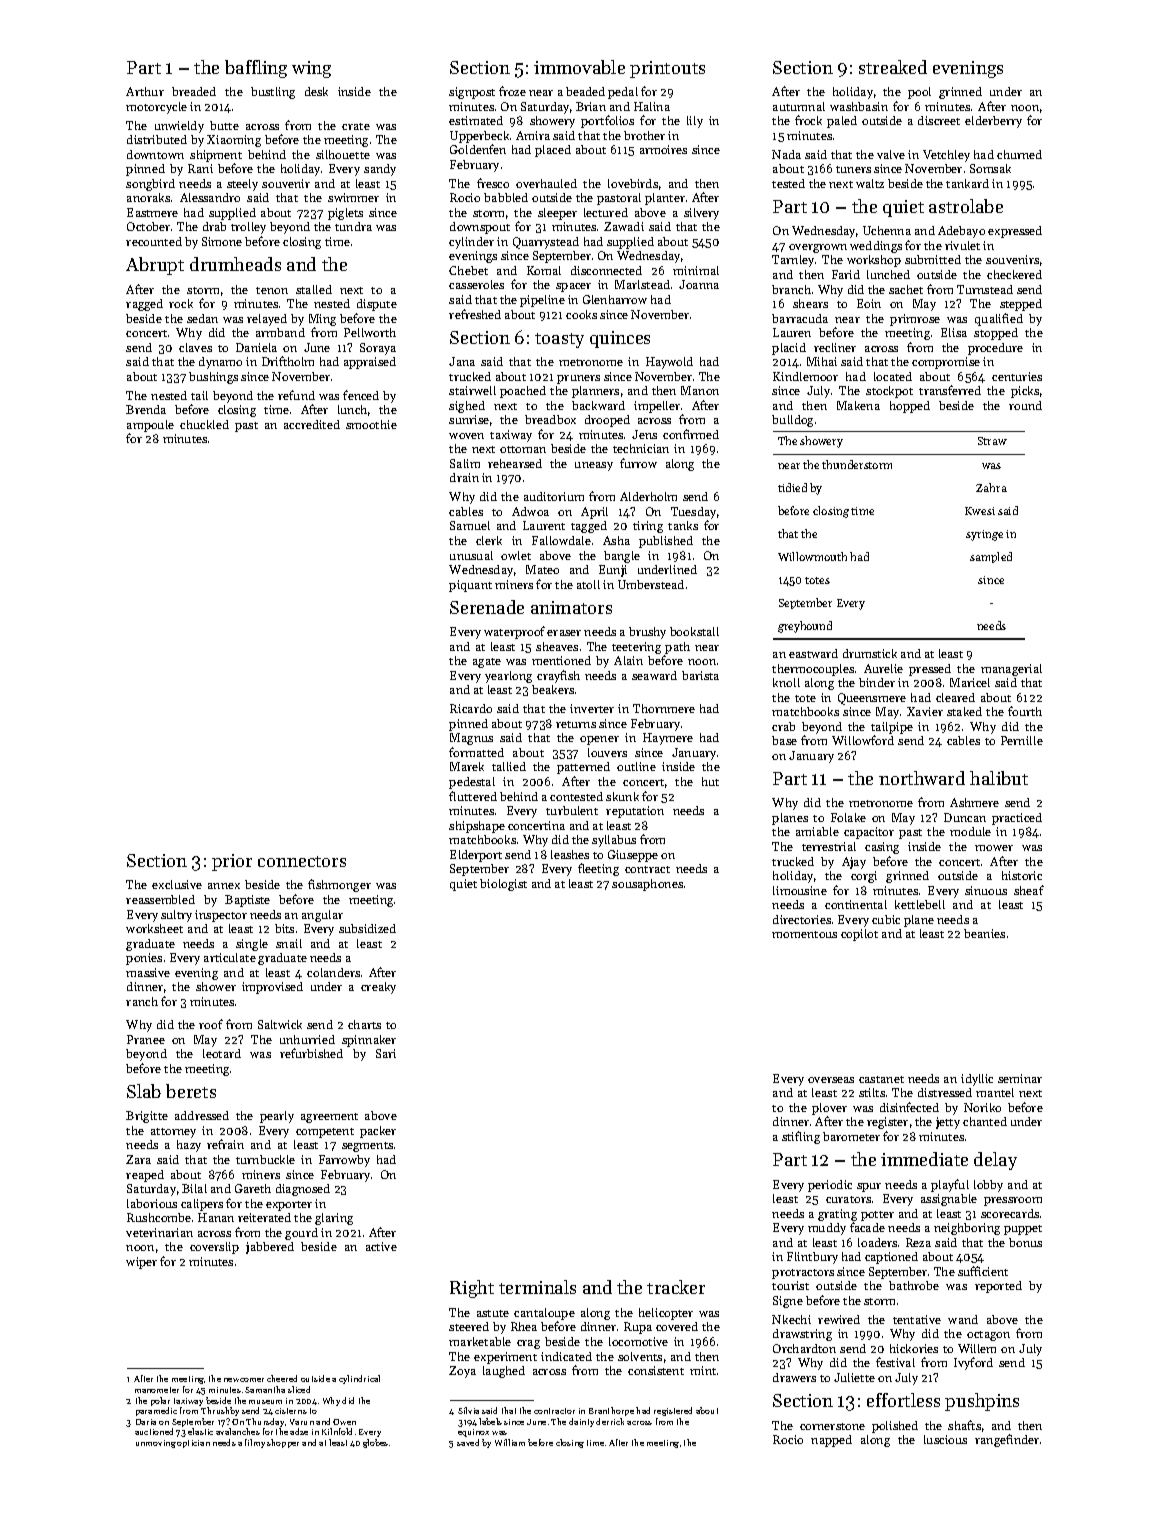 Image resolution: width=1170 pixels, height=1514 pixels. What do you see at coordinates (303, 1190) in the screenshot?
I see `diagnosed` at bounding box center [303, 1190].
